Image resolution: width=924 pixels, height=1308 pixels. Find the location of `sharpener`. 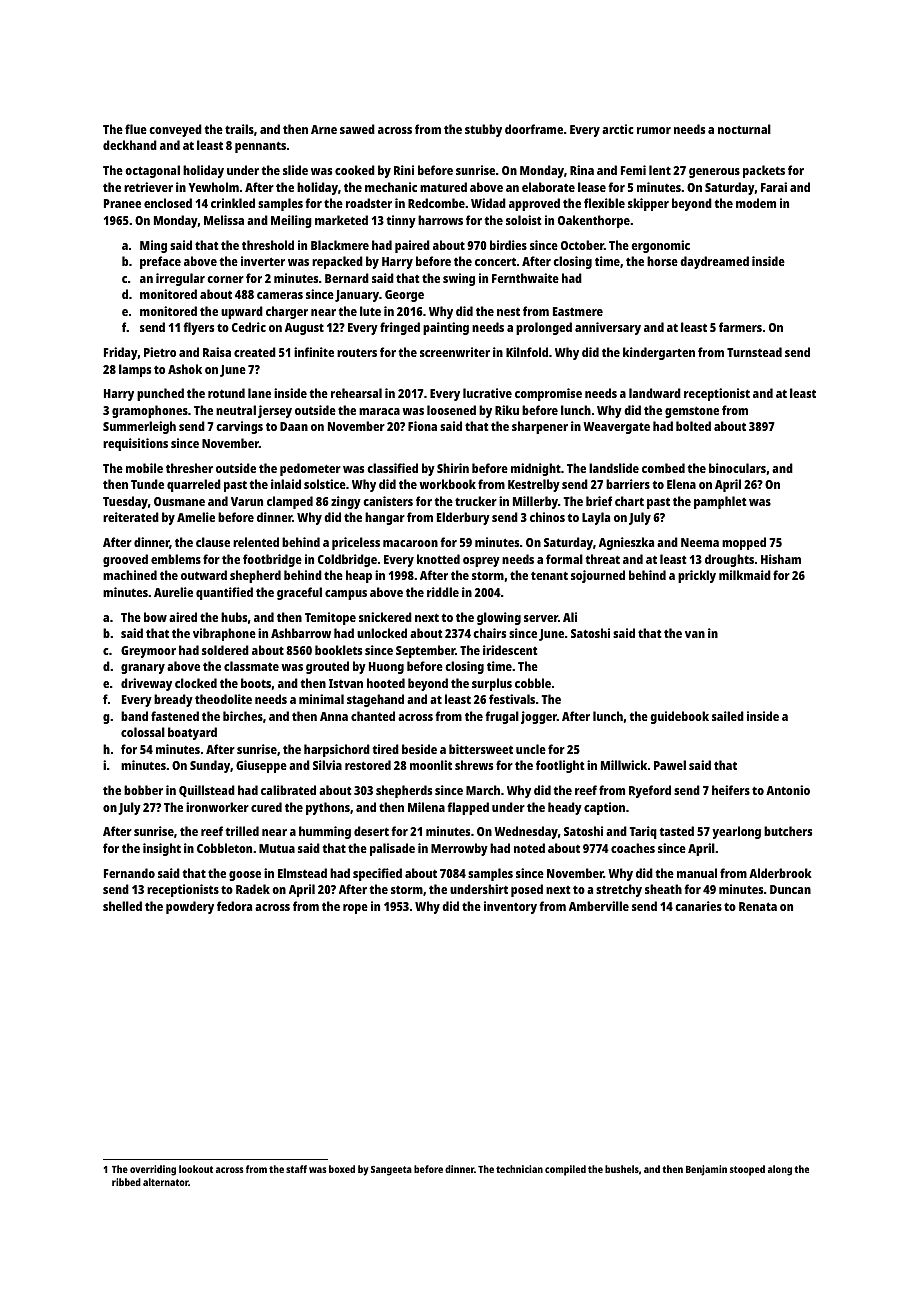

sharpener is located at coordinates (540, 427).
